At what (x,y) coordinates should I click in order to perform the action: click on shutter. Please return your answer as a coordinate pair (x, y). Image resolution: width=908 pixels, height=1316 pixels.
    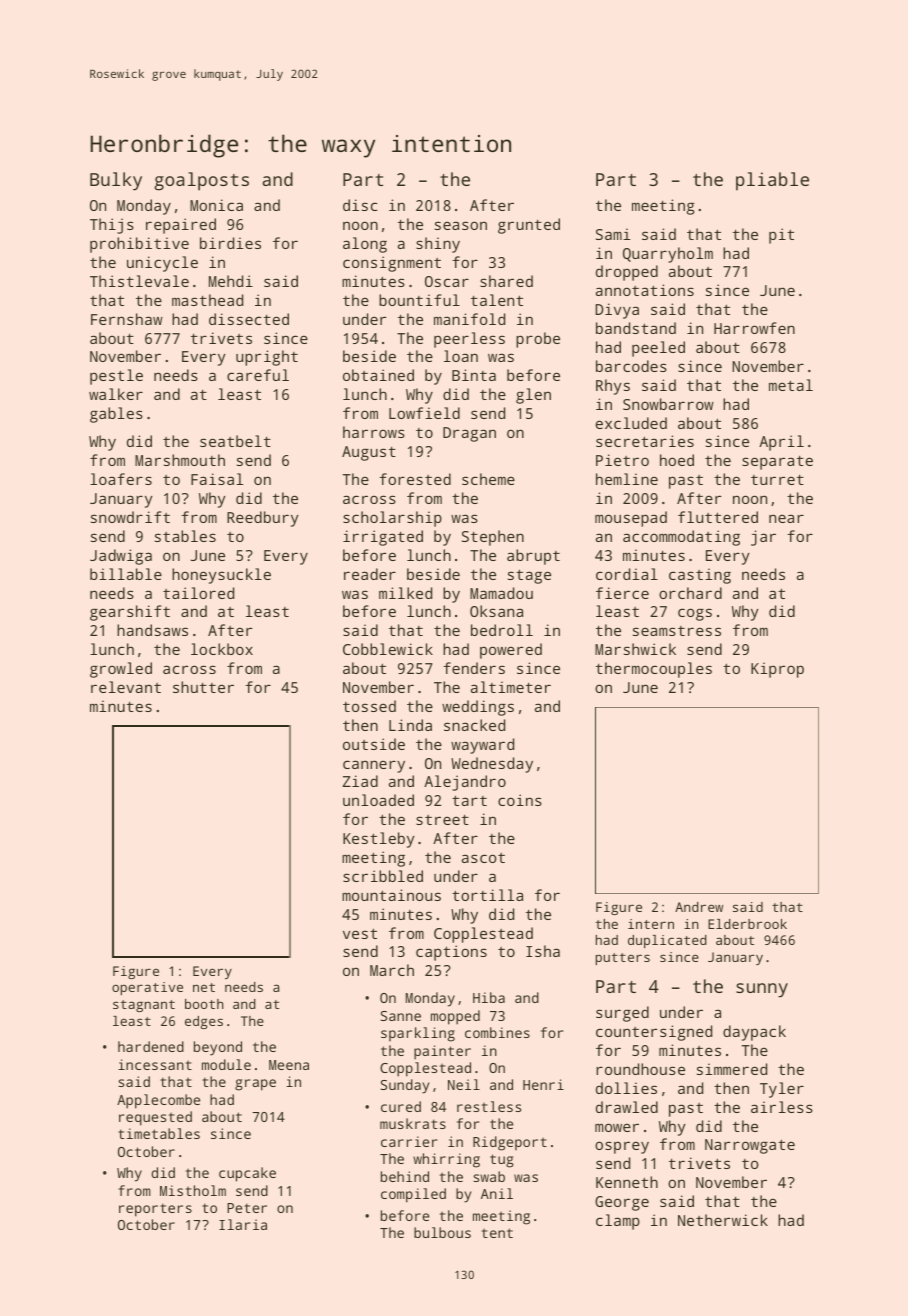
    Looking at the image, I should click on (203, 687).
